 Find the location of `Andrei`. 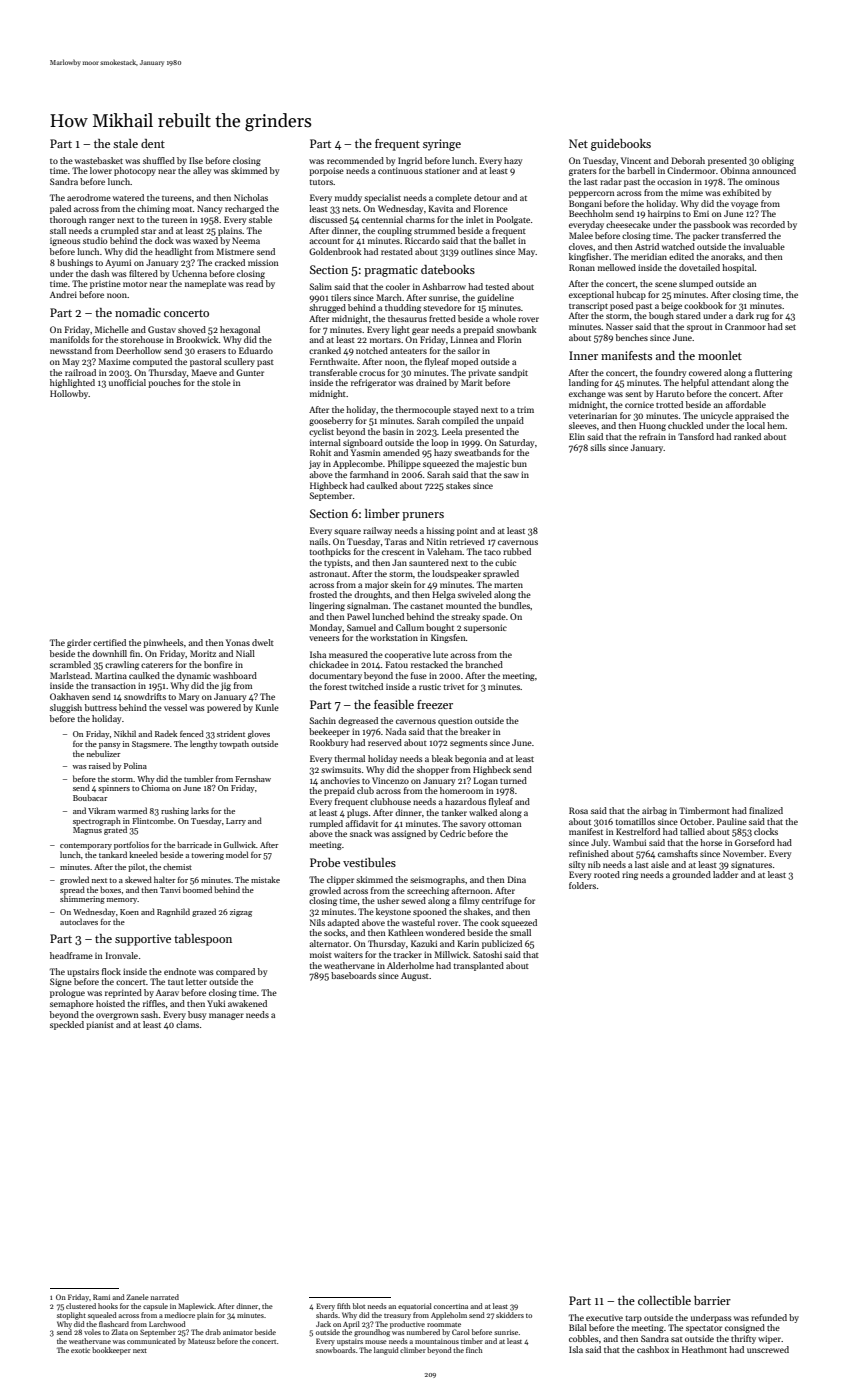

Andrei is located at coordinates (63, 294).
